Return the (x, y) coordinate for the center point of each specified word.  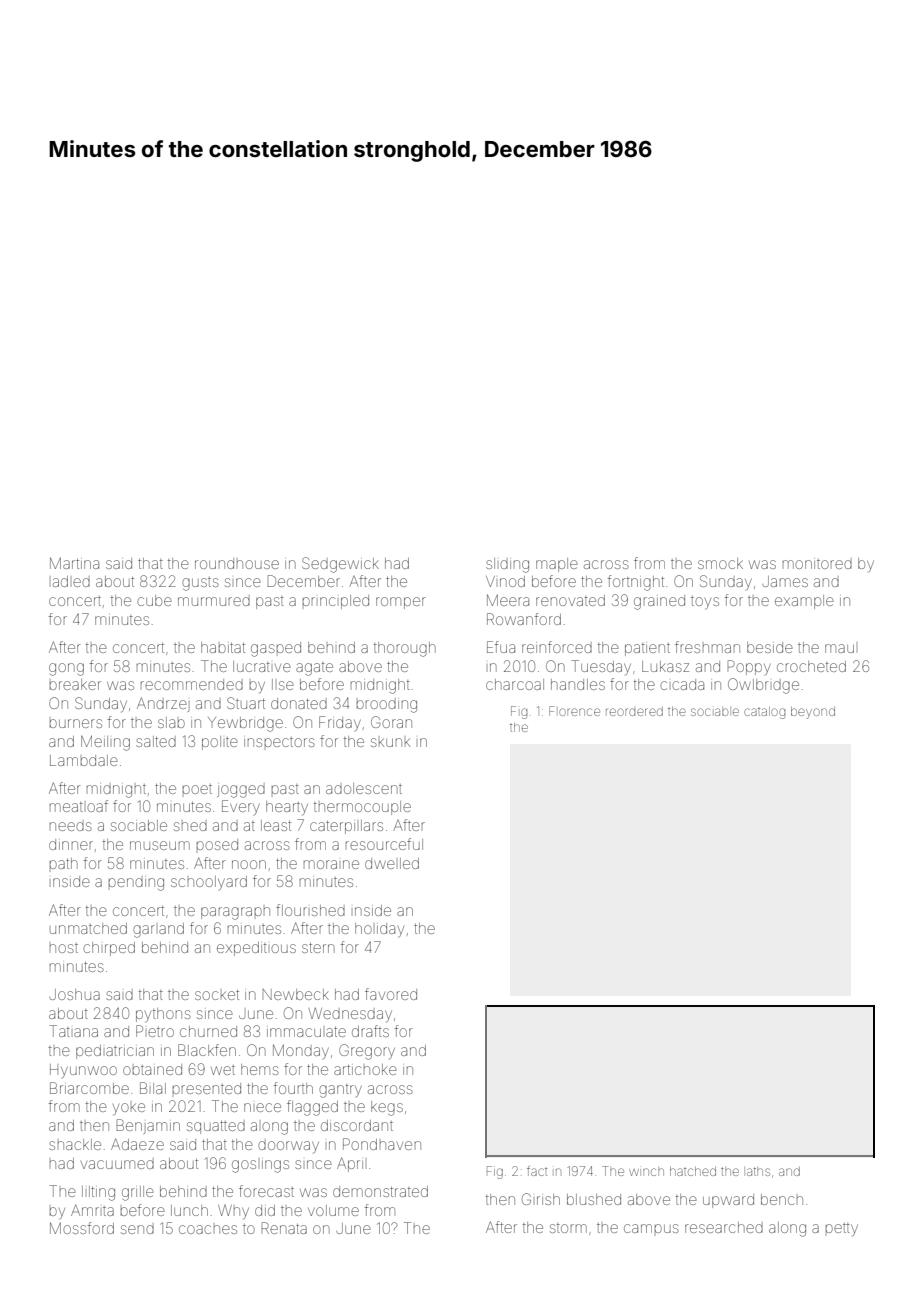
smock (720, 563)
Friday (340, 723)
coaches (208, 1229)
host (64, 948)
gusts (200, 584)
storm (568, 1228)
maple (557, 565)
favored (391, 994)
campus (651, 1228)
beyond (813, 713)
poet (197, 789)
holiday (379, 930)
